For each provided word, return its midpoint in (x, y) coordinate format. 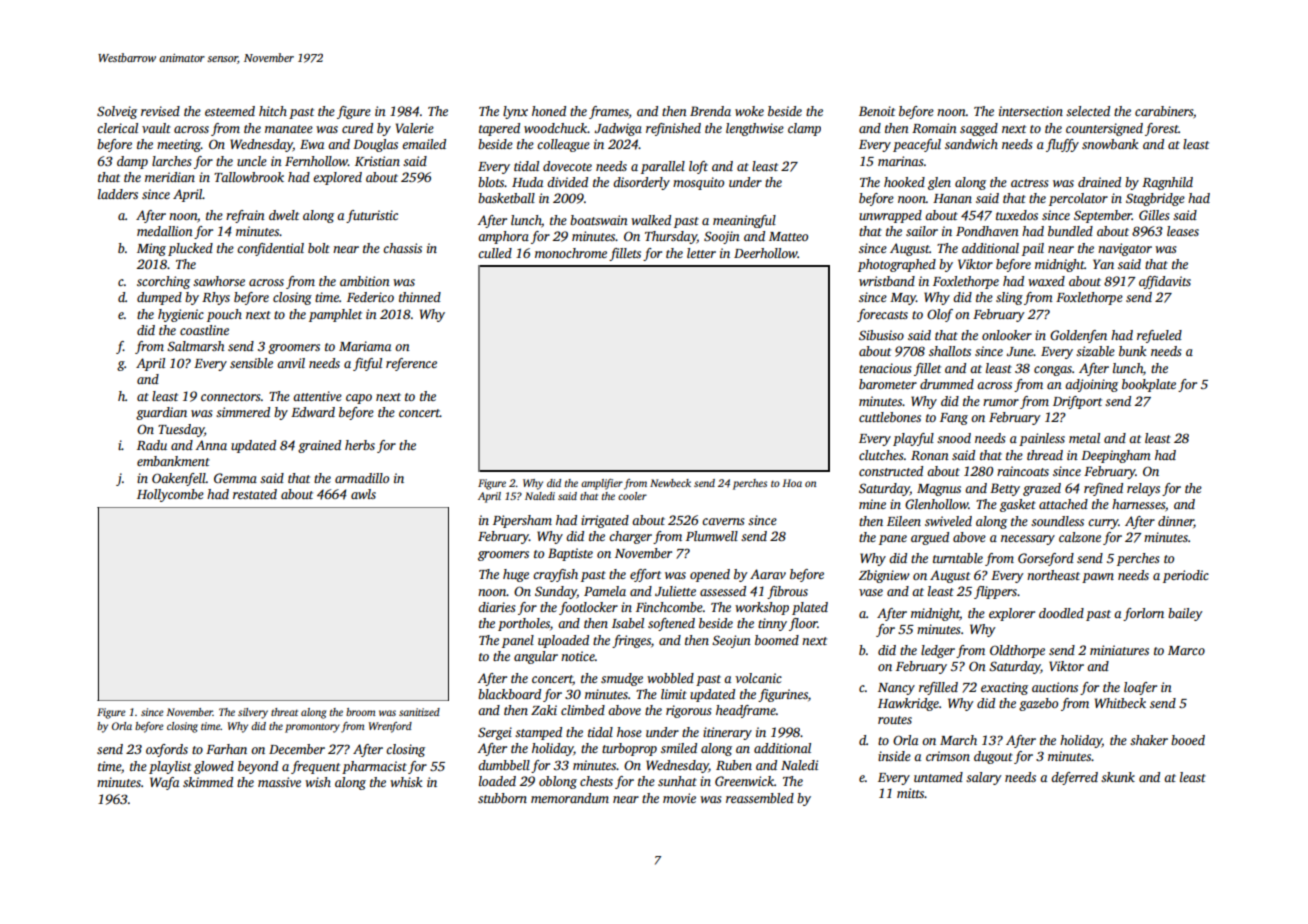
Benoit (877, 111)
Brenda (710, 111)
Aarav (768, 574)
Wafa (164, 783)
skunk (1118, 777)
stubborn (502, 798)
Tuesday (181, 430)
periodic (1186, 576)
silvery (253, 713)
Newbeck (670, 483)
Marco (1186, 650)
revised (160, 111)
